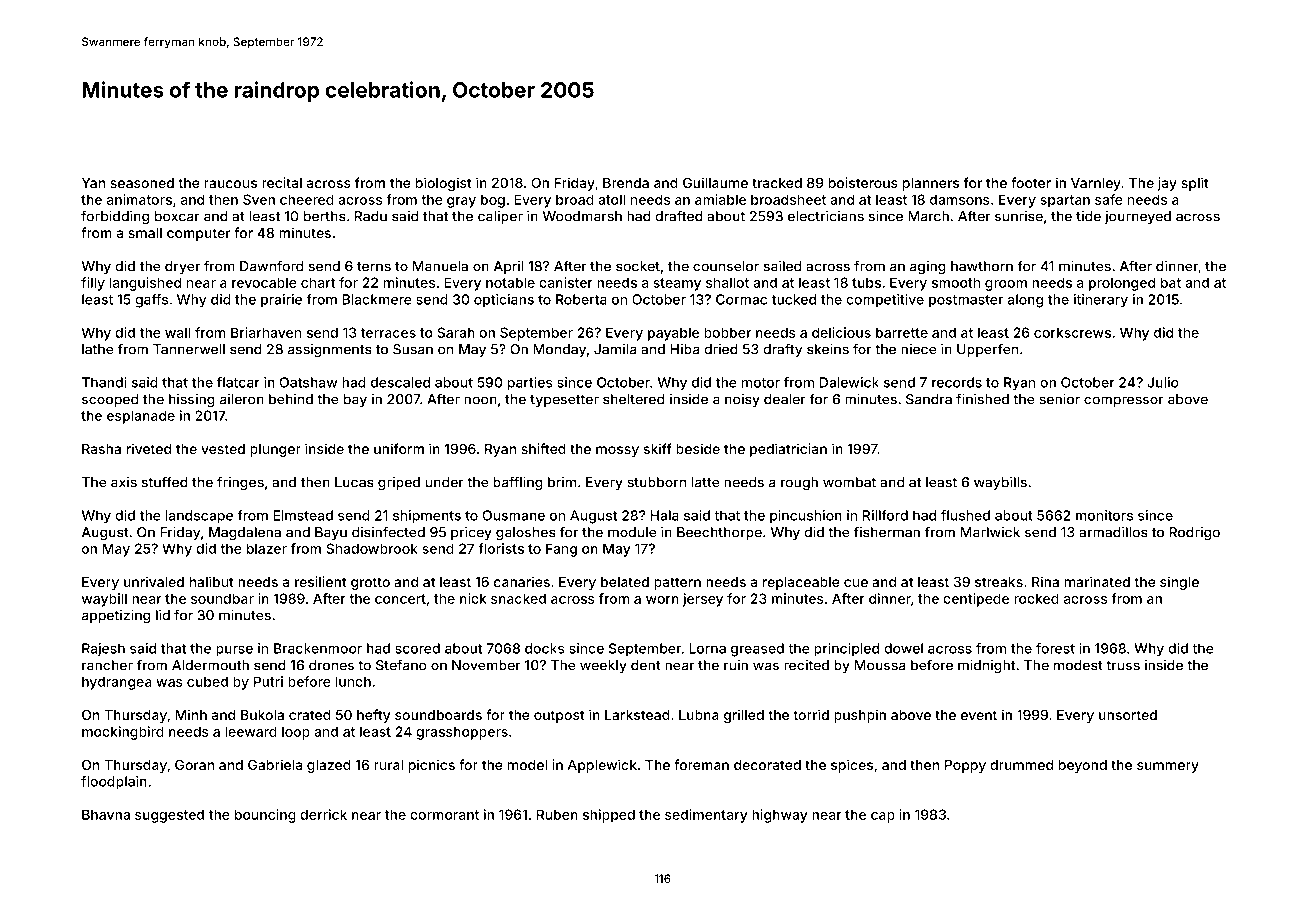  What do you see at coordinates (473, 598) in the page?
I see `nick` at bounding box center [473, 598].
